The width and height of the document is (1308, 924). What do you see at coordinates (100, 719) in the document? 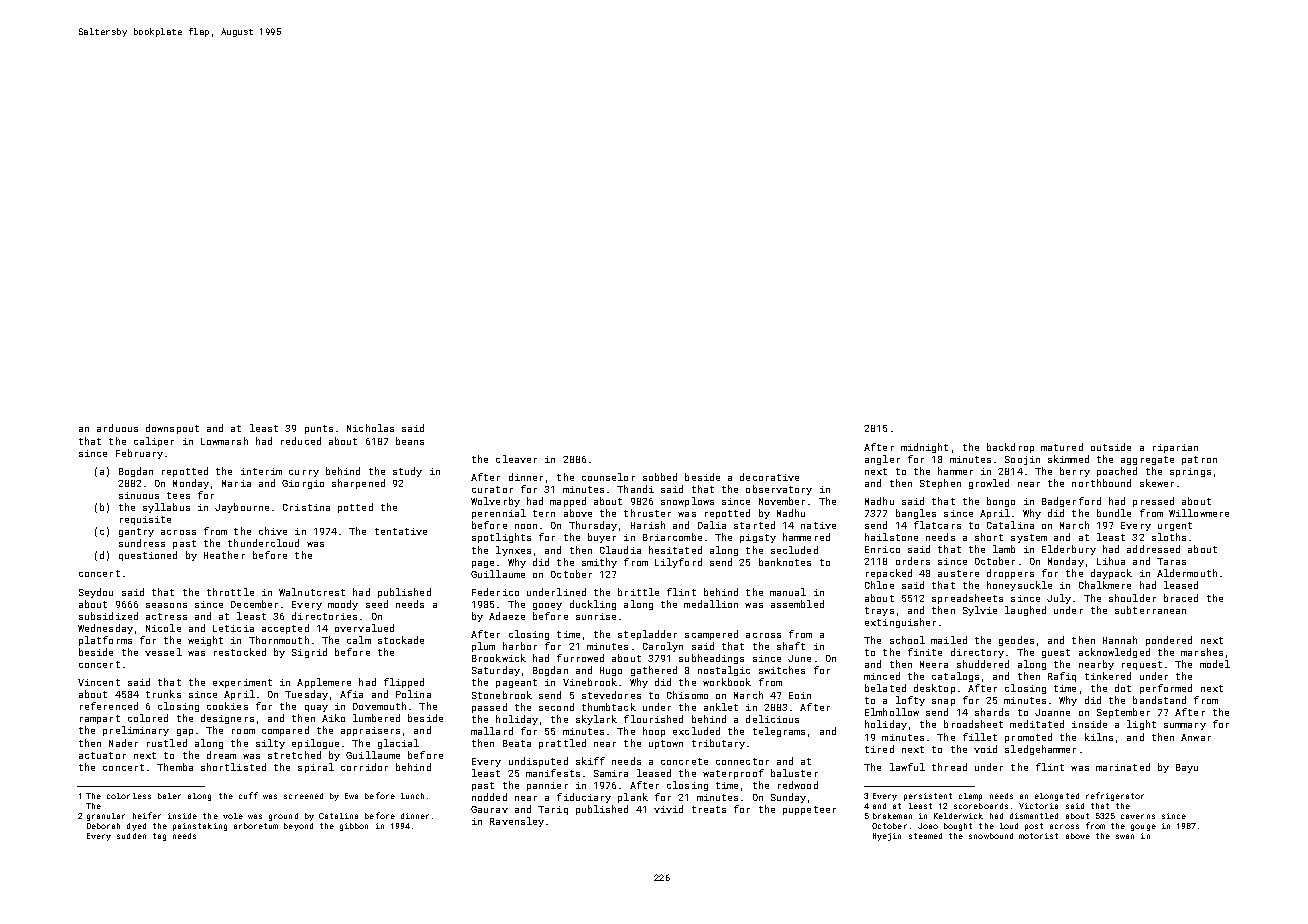
I see `rampart` at bounding box center [100, 719].
